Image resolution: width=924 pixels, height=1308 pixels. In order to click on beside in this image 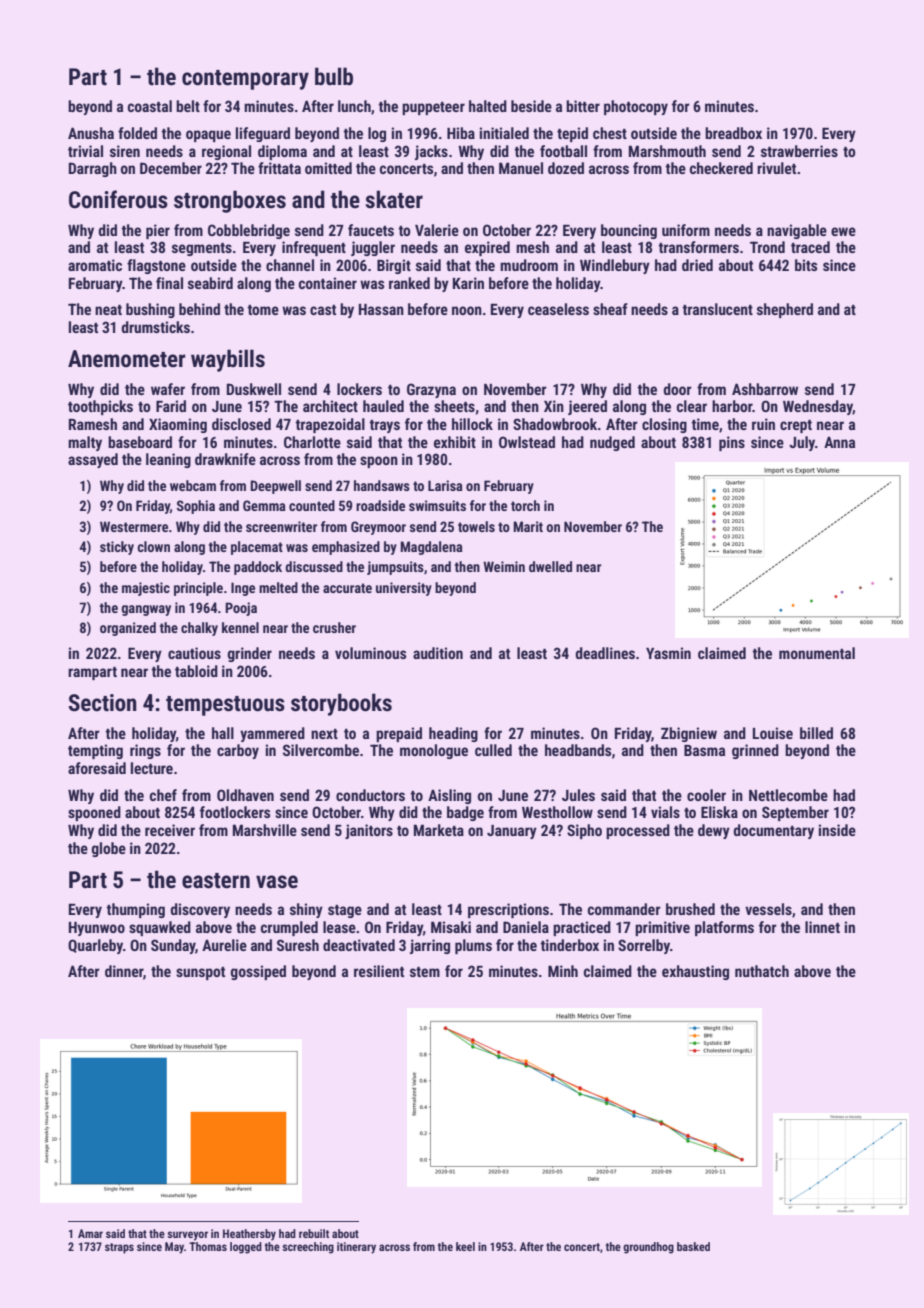, I will do `click(531, 106)`.
